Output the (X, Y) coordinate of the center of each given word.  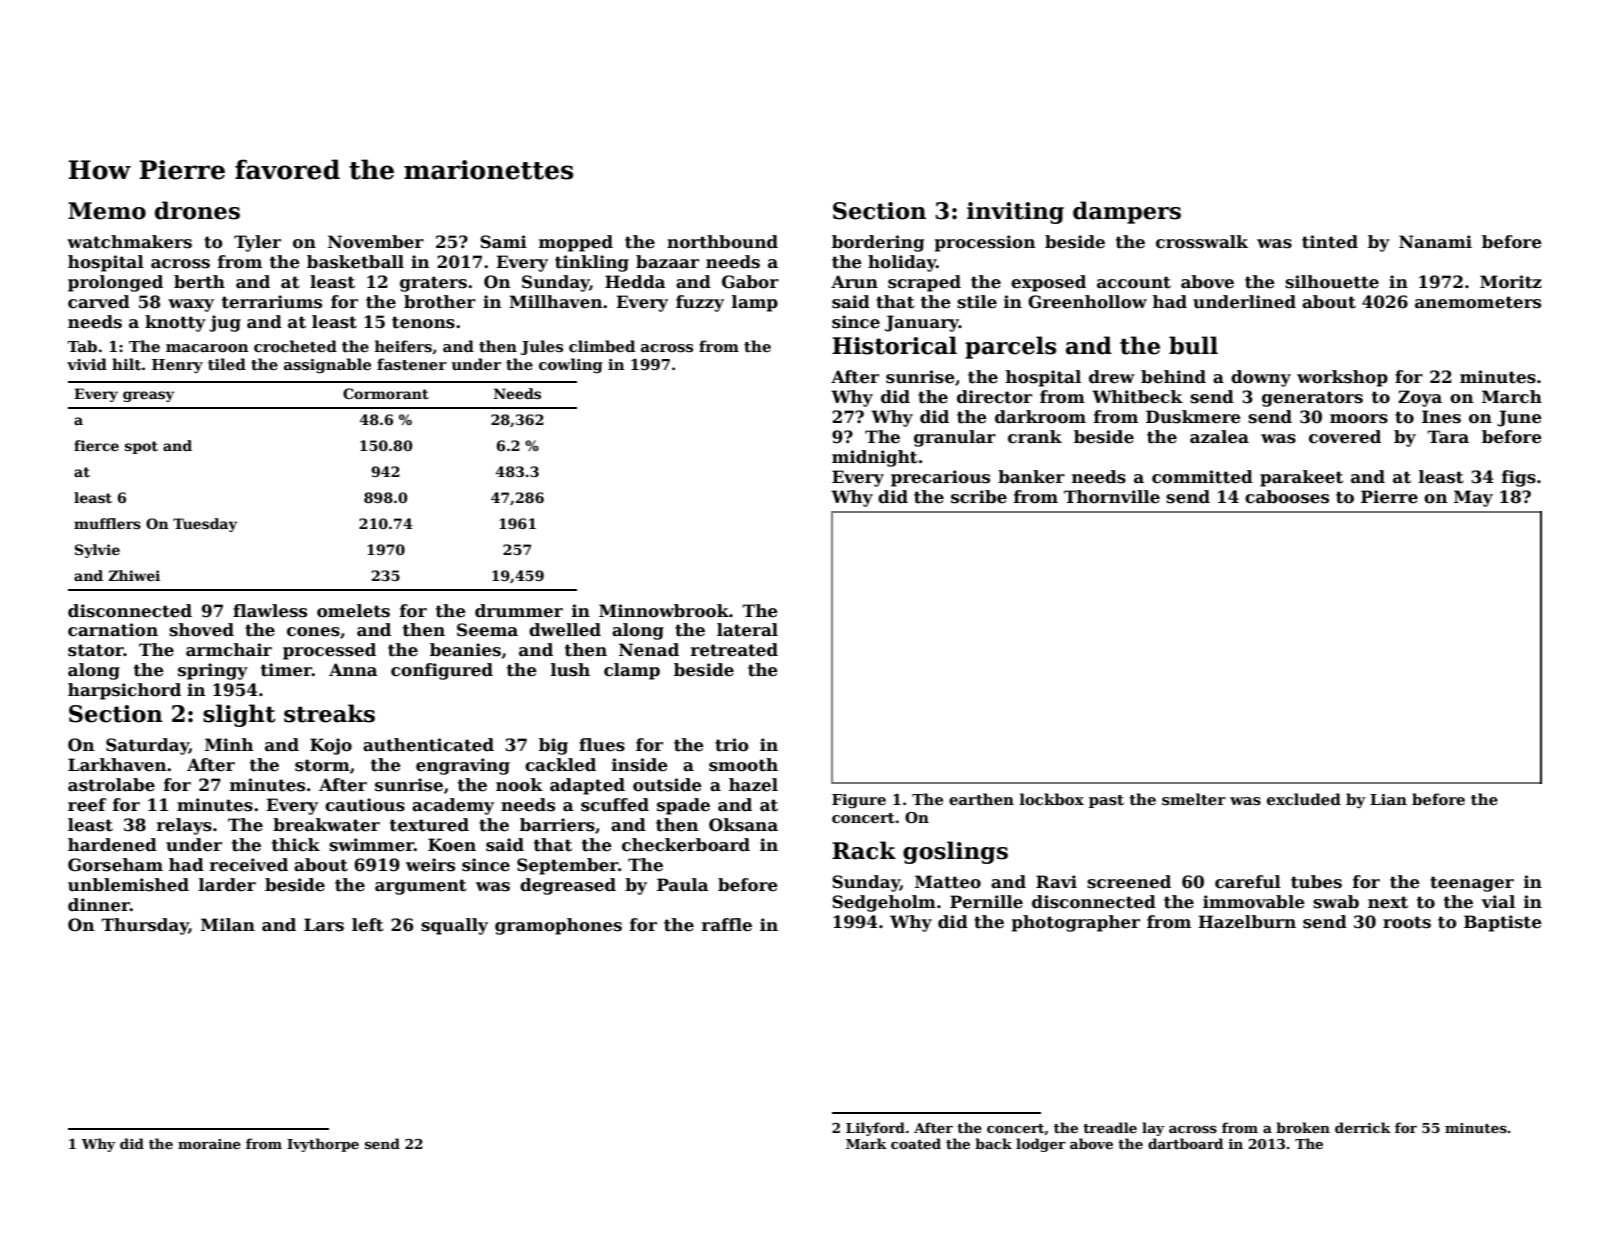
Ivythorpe (323, 1145)
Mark (866, 1143)
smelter (1194, 799)
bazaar (667, 262)
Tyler (257, 243)
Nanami (1435, 242)
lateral (747, 630)
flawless (270, 611)
